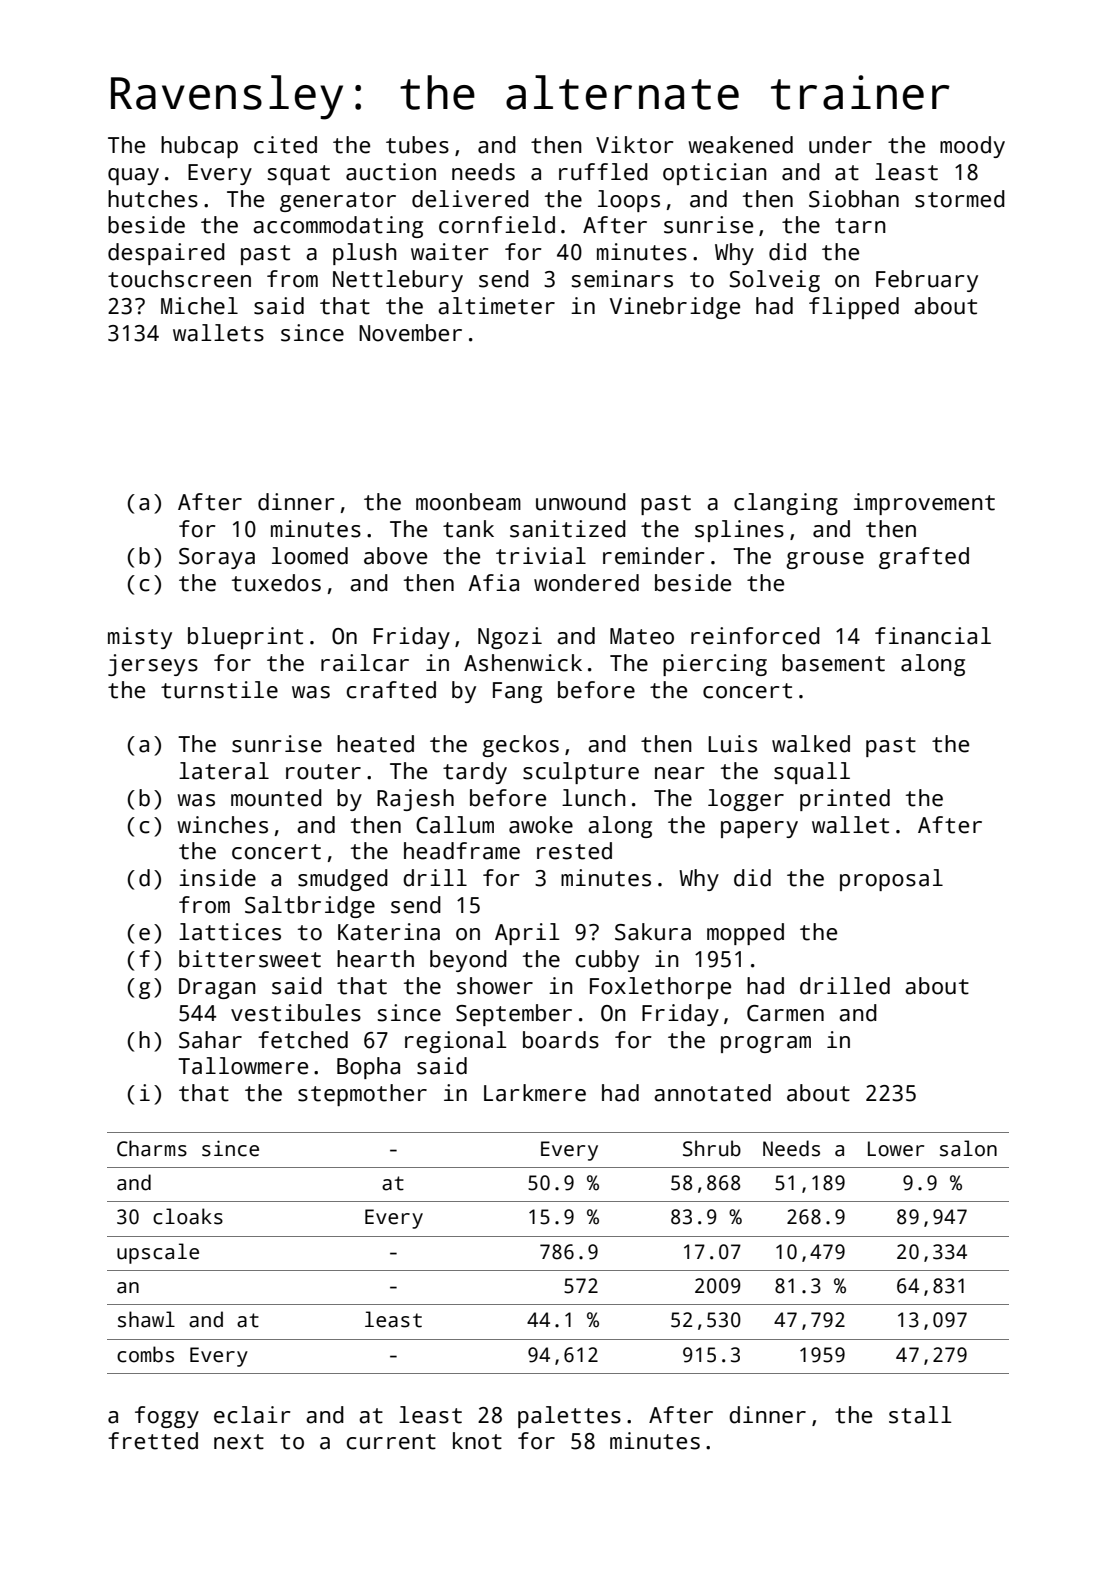  What do you see at coordinates (470, 199) in the document?
I see `delivered` at bounding box center [470, 199].
